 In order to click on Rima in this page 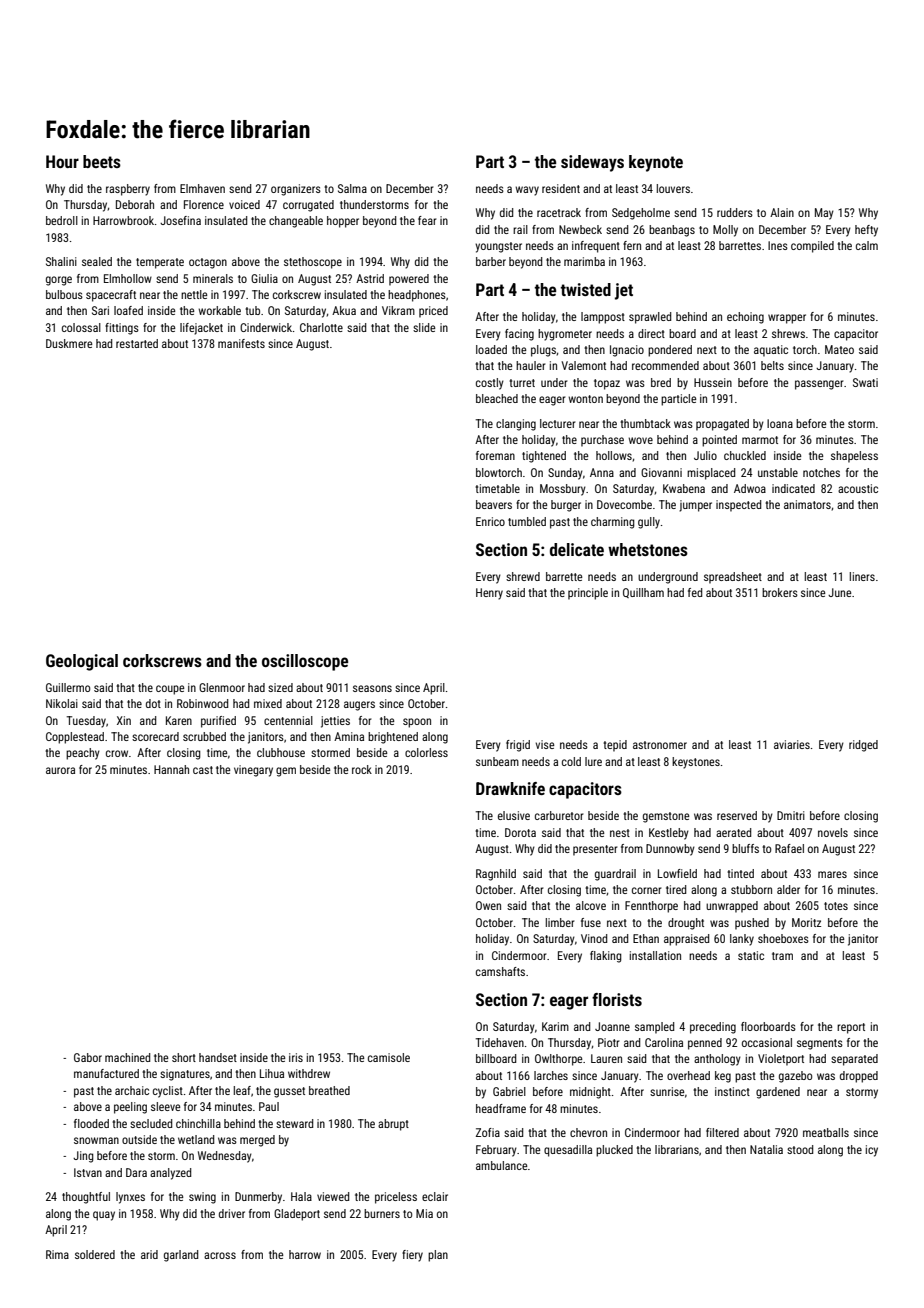, I will do `click(57, 1254)`.
